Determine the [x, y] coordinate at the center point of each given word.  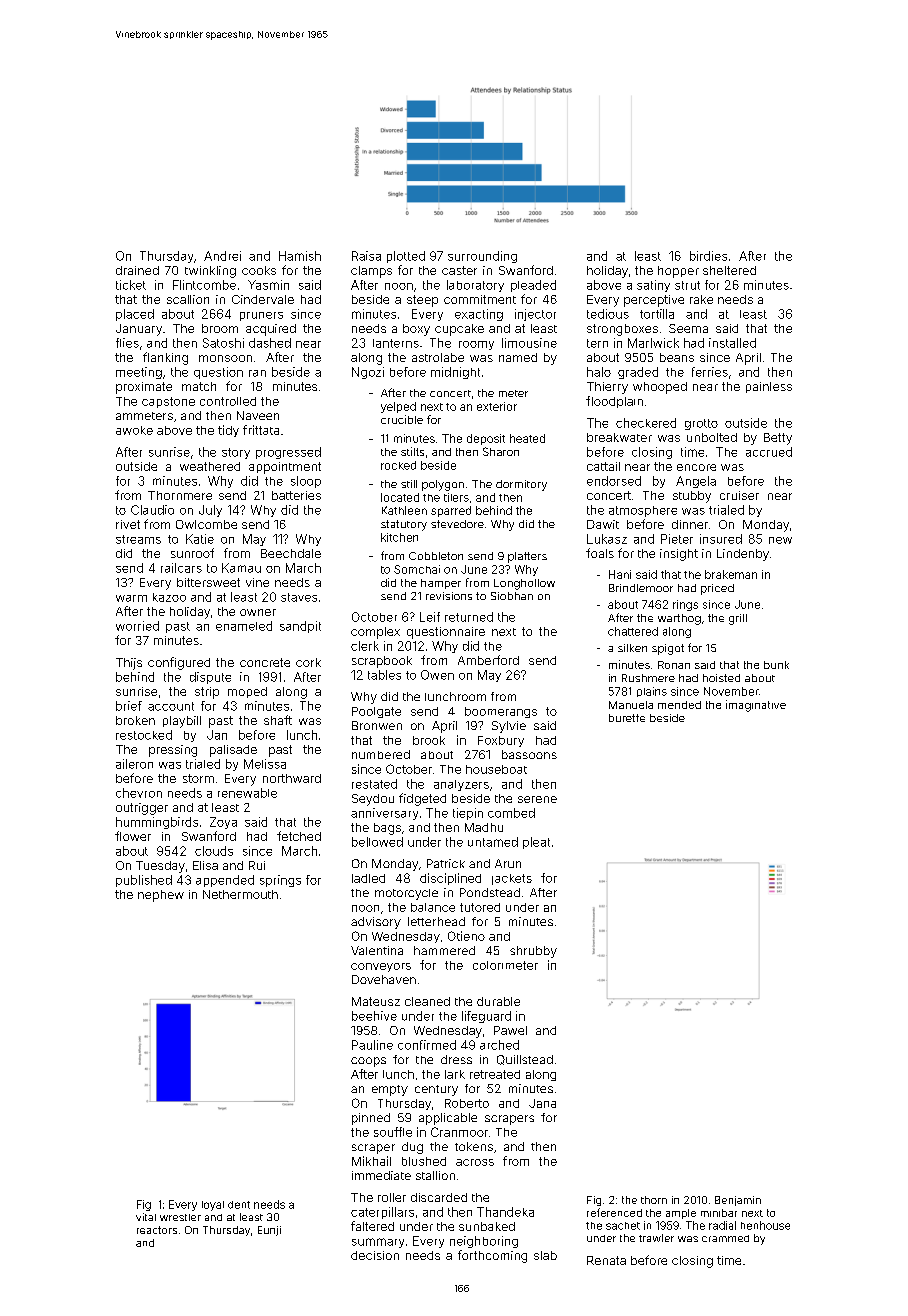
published [144, 881]
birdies [708, 256]
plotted [406, 257]
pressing [173, 751]
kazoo [169, 597]
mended [679, 705]
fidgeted [422, 799]
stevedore [457, 524]
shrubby [533, 952]
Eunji [269, 1231]
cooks [259, 270]
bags [387, 829]
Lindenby [743, 555]
